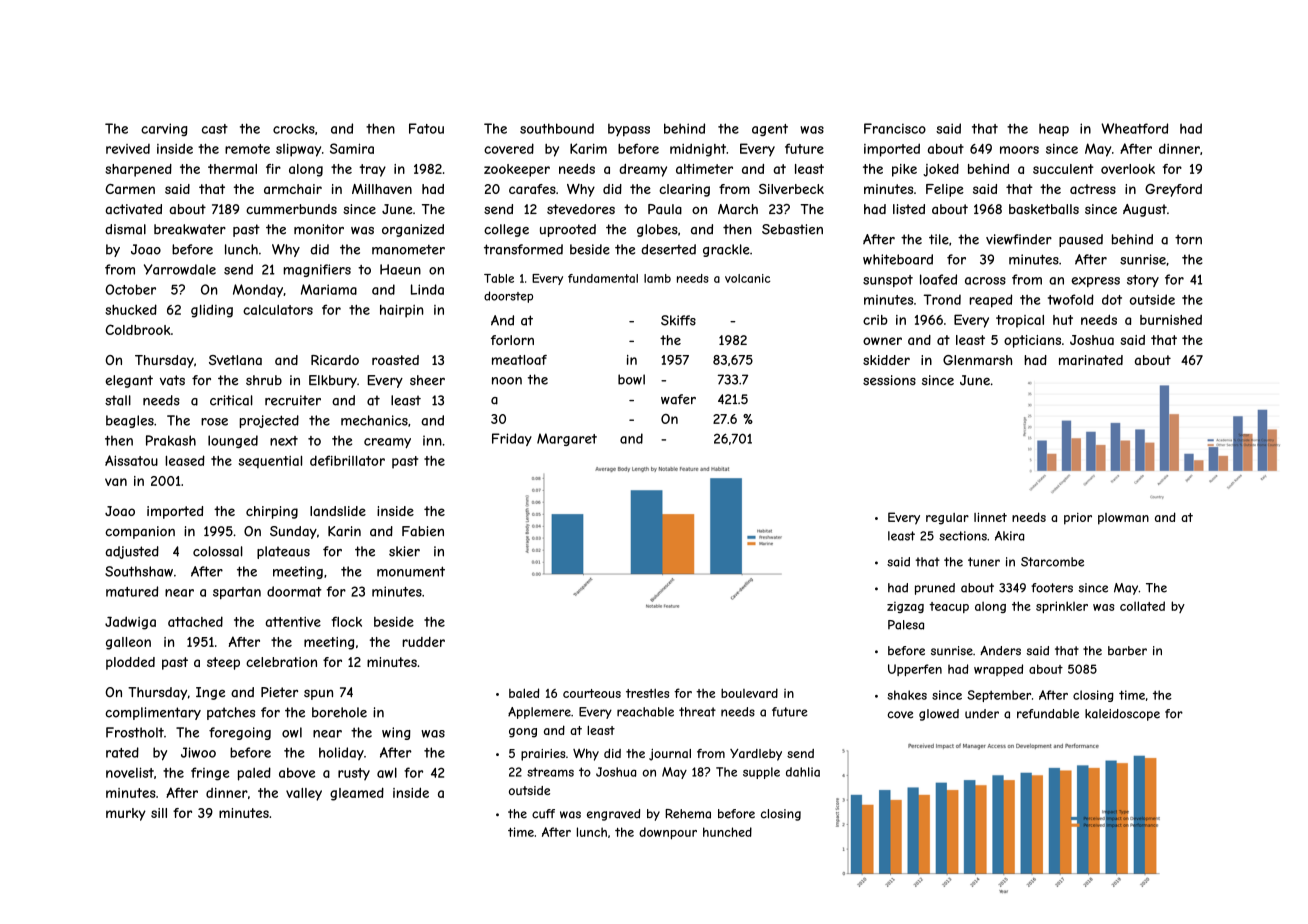 The image size is (1308, 924). What do you see at coordinates (523, 249) in the screenshot?
I see `transformed` at bounding box center [523, 249].
